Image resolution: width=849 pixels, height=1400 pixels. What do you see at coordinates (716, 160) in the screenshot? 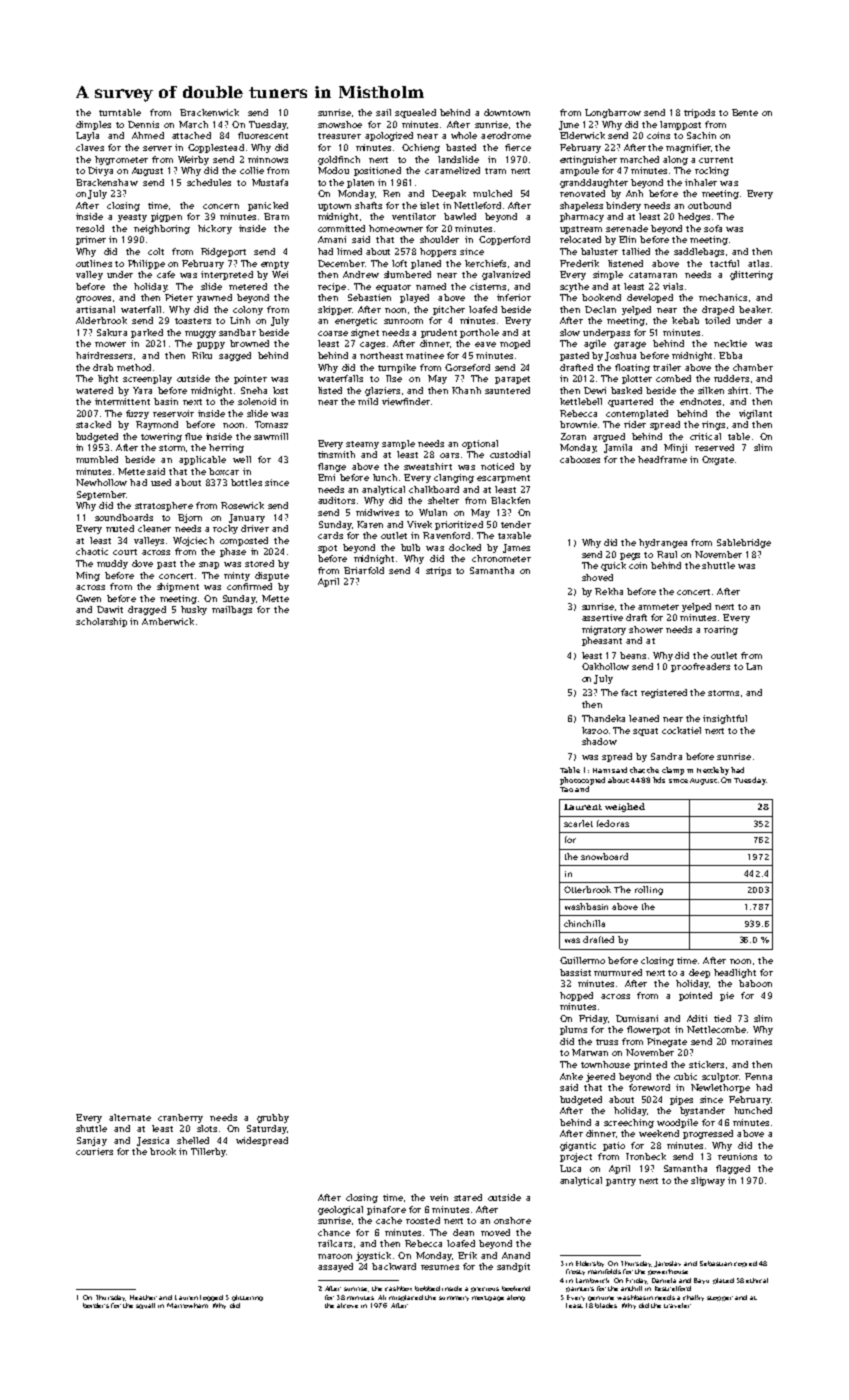
I see `current` at bounding box center [716, 160].
